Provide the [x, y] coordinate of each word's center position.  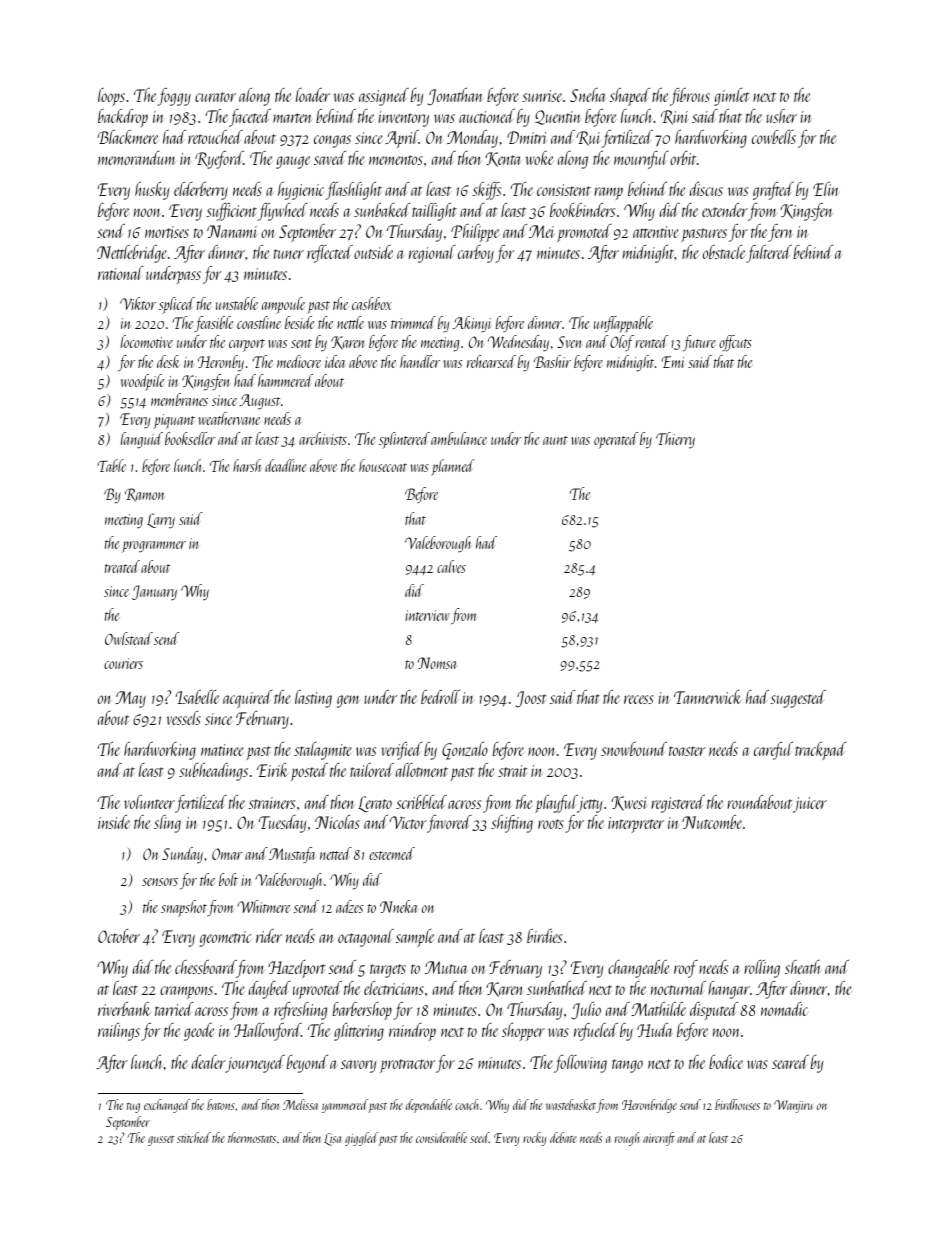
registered [678, 804]
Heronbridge [649, 1106]
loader [313, 95]
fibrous [690, 97]
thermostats [252, 1137]
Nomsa [438, 663]
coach [467, 1104]
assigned [384, 97]
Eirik [272, 770]
